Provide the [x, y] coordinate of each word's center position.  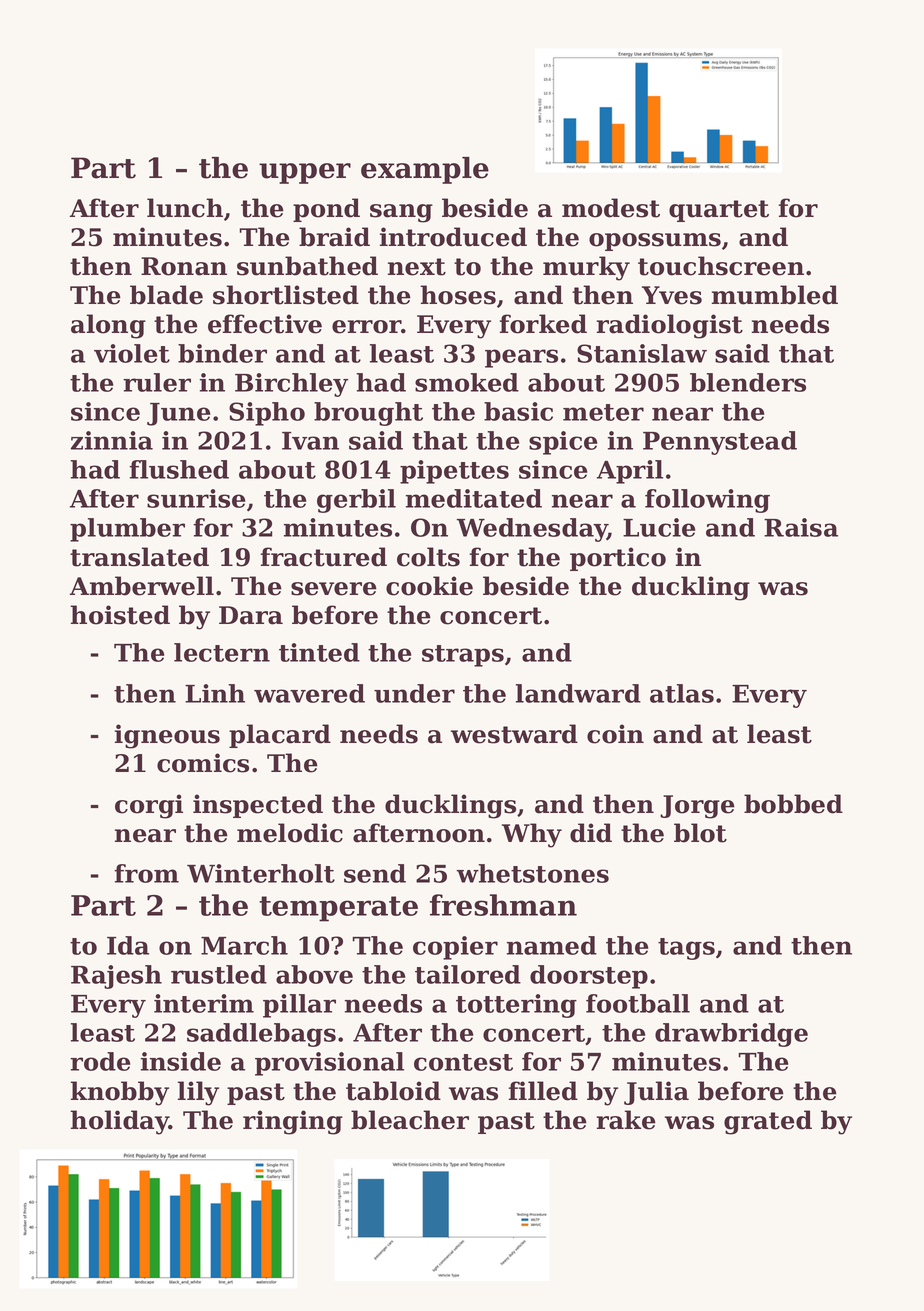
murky [586, 268]
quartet [719, 211]
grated [768, 1122]
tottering [516, 1006]
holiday [119, 1122]
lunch [185, 208]
